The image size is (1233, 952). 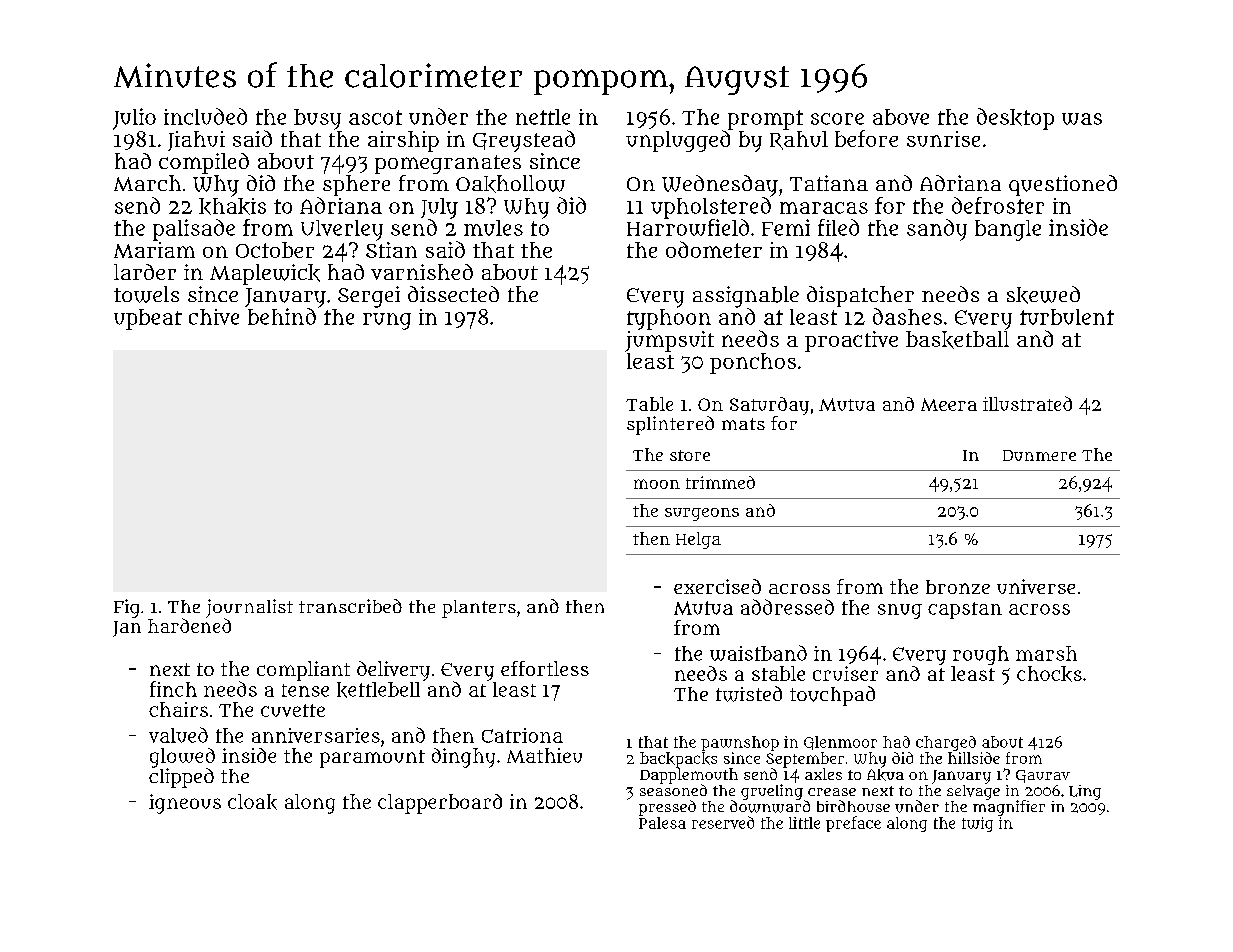 I want to click on larder, so click(x=145, y=272).
